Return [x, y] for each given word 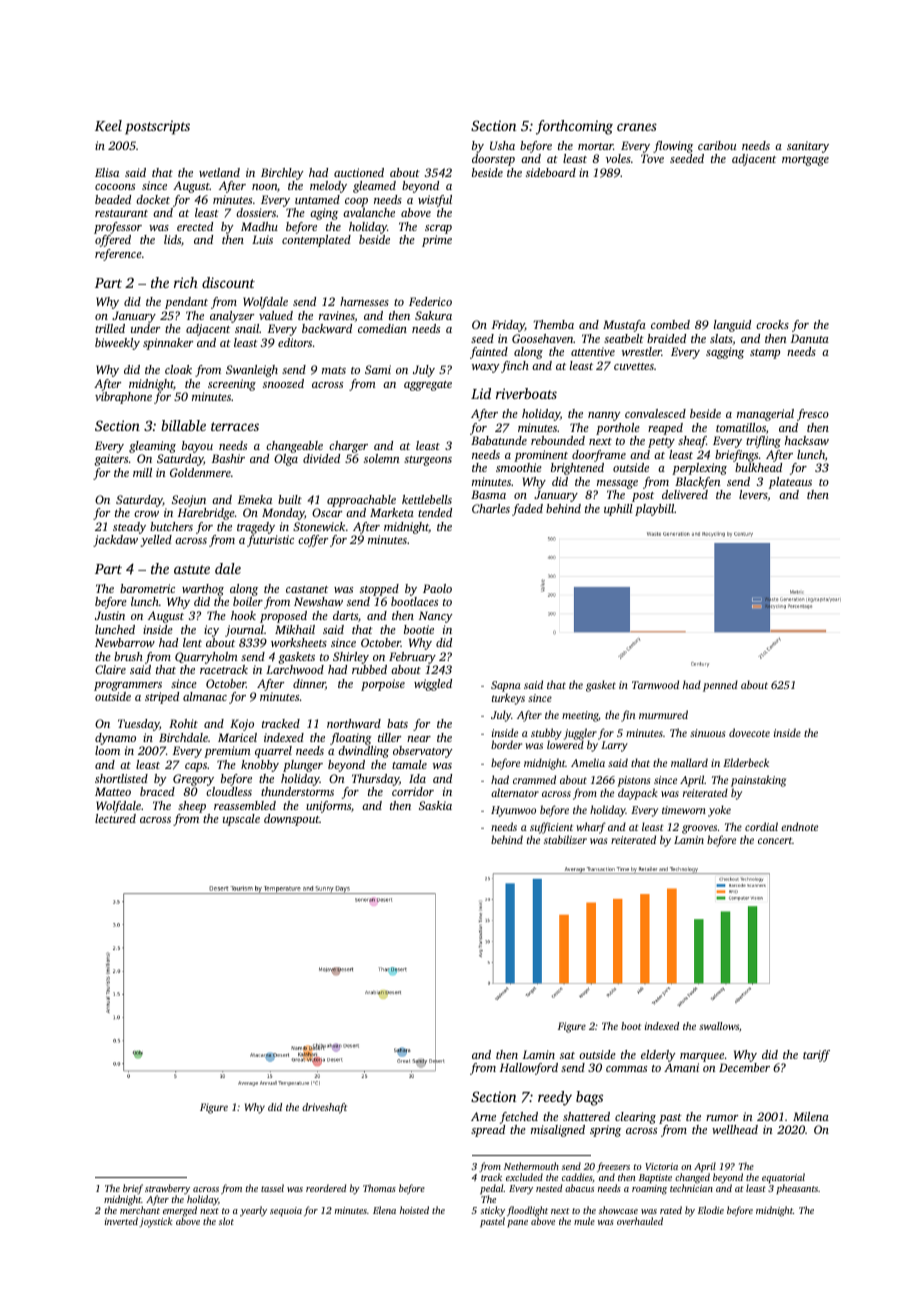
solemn [381, 458]
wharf [591, 828]
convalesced [655, 413]
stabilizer [565, 839]
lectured [115, 818]
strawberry [167, 1189]
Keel [108, 125]
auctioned [359, 172]
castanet [307, 589]
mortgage [805, 161]
